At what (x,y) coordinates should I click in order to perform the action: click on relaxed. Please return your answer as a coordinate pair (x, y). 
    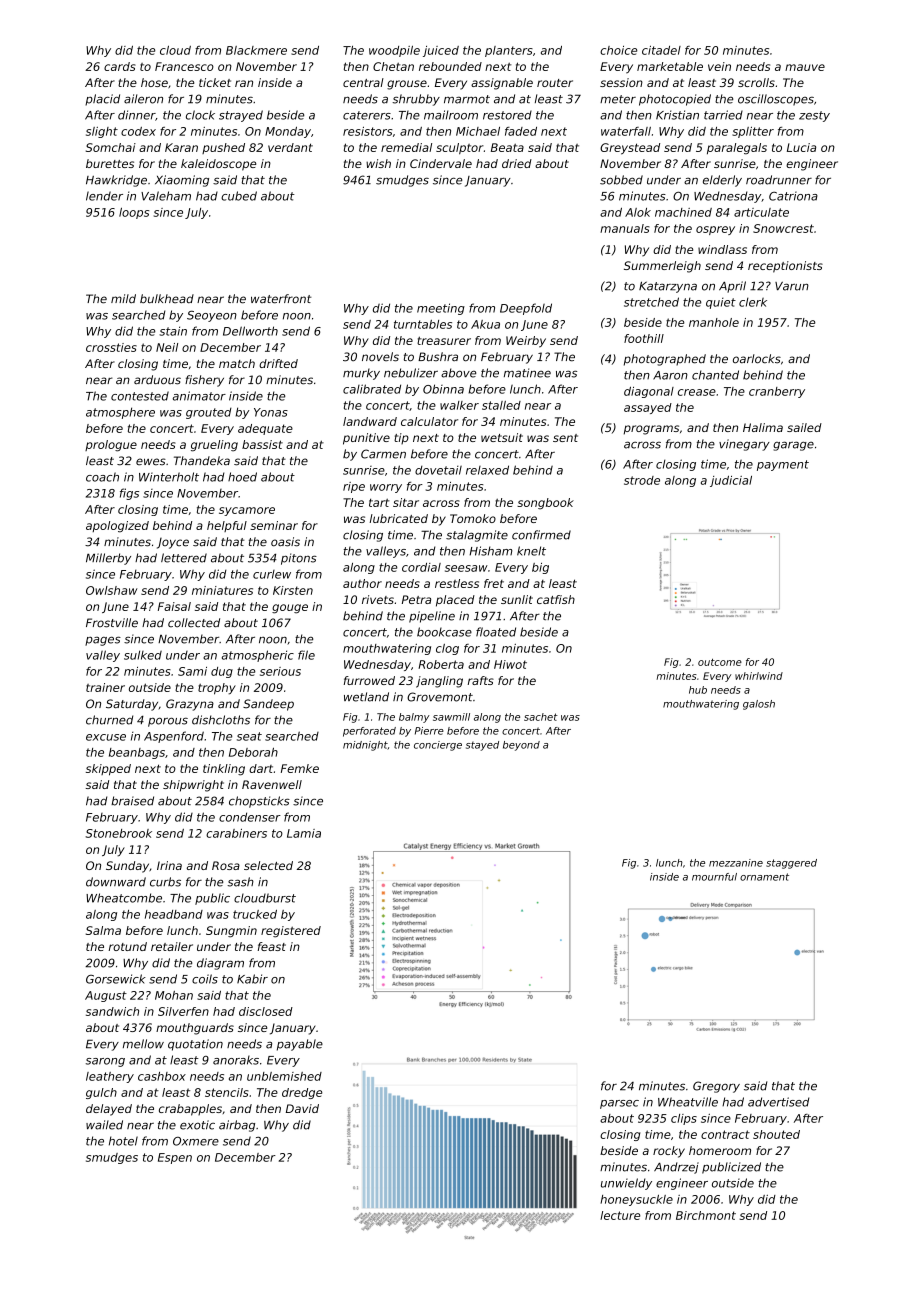
    Looking at the image, I should click on (487, 470).
